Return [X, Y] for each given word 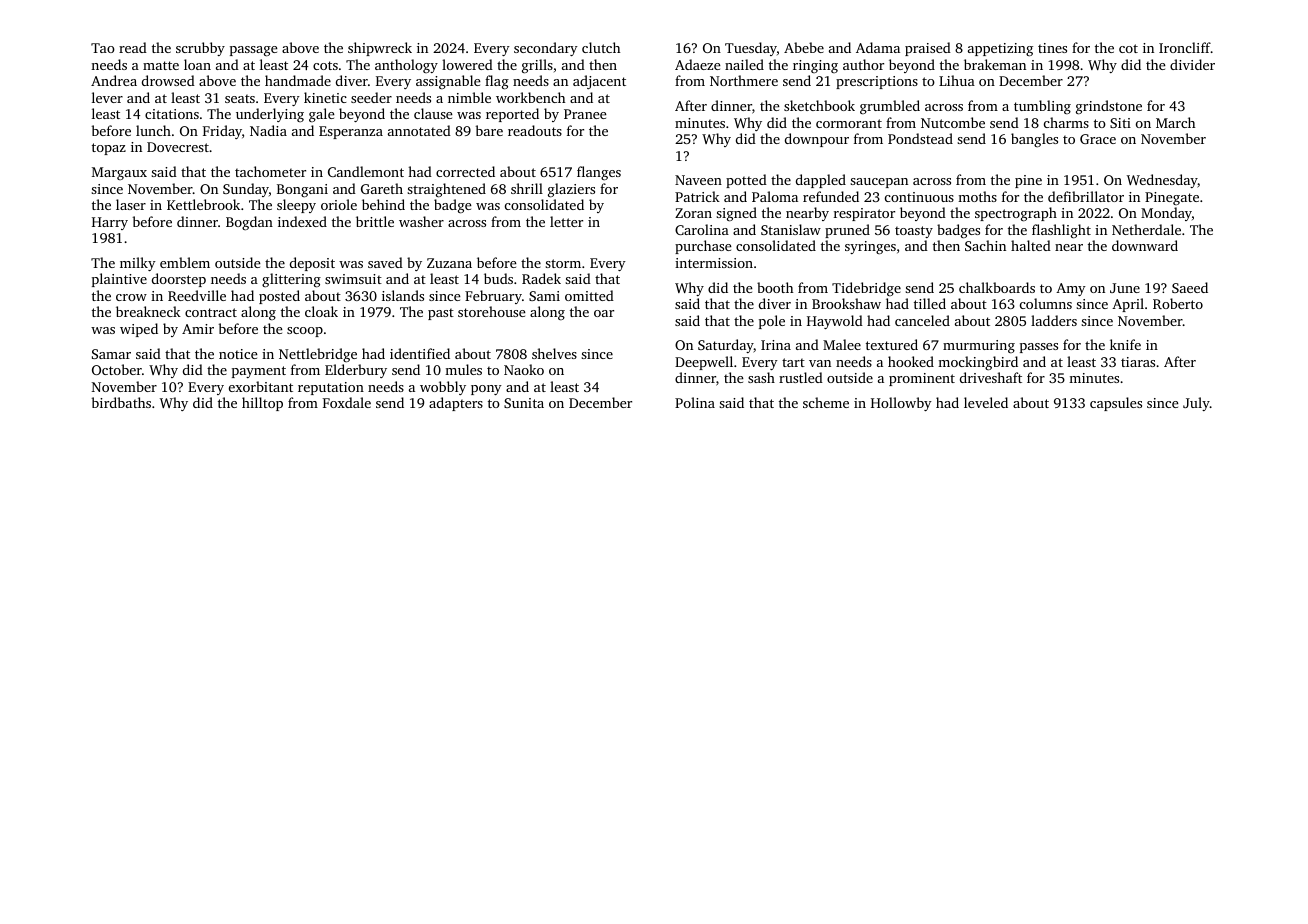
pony [486, 390]
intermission [714, 263]
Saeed [1190, 287]
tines [1052, 48]
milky [138, 264]
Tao [103, 48]
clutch [601, 47]
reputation [331, 388]
